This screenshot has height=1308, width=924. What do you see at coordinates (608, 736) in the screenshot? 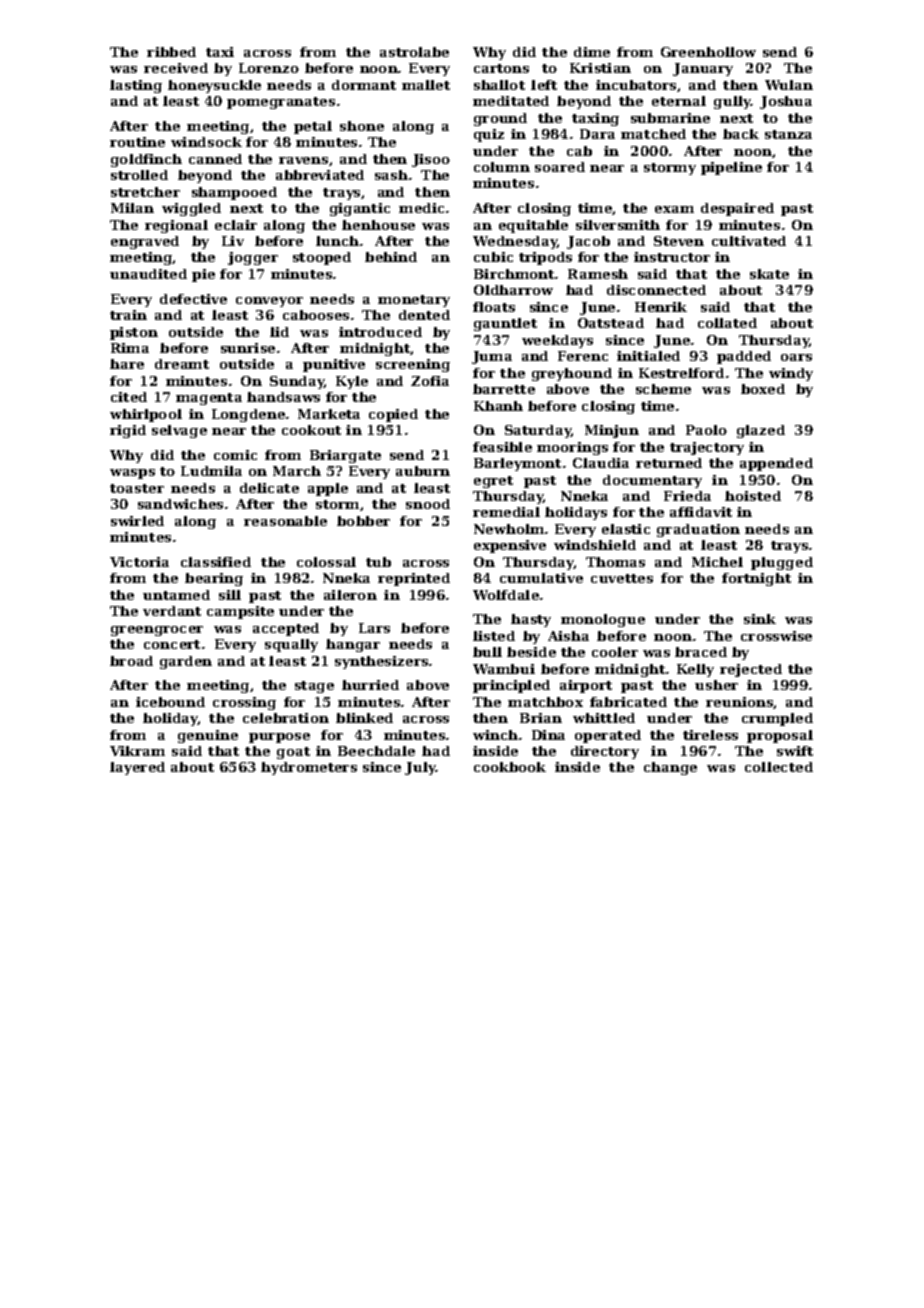
I see `operated` at bounding box center [608, 736].
